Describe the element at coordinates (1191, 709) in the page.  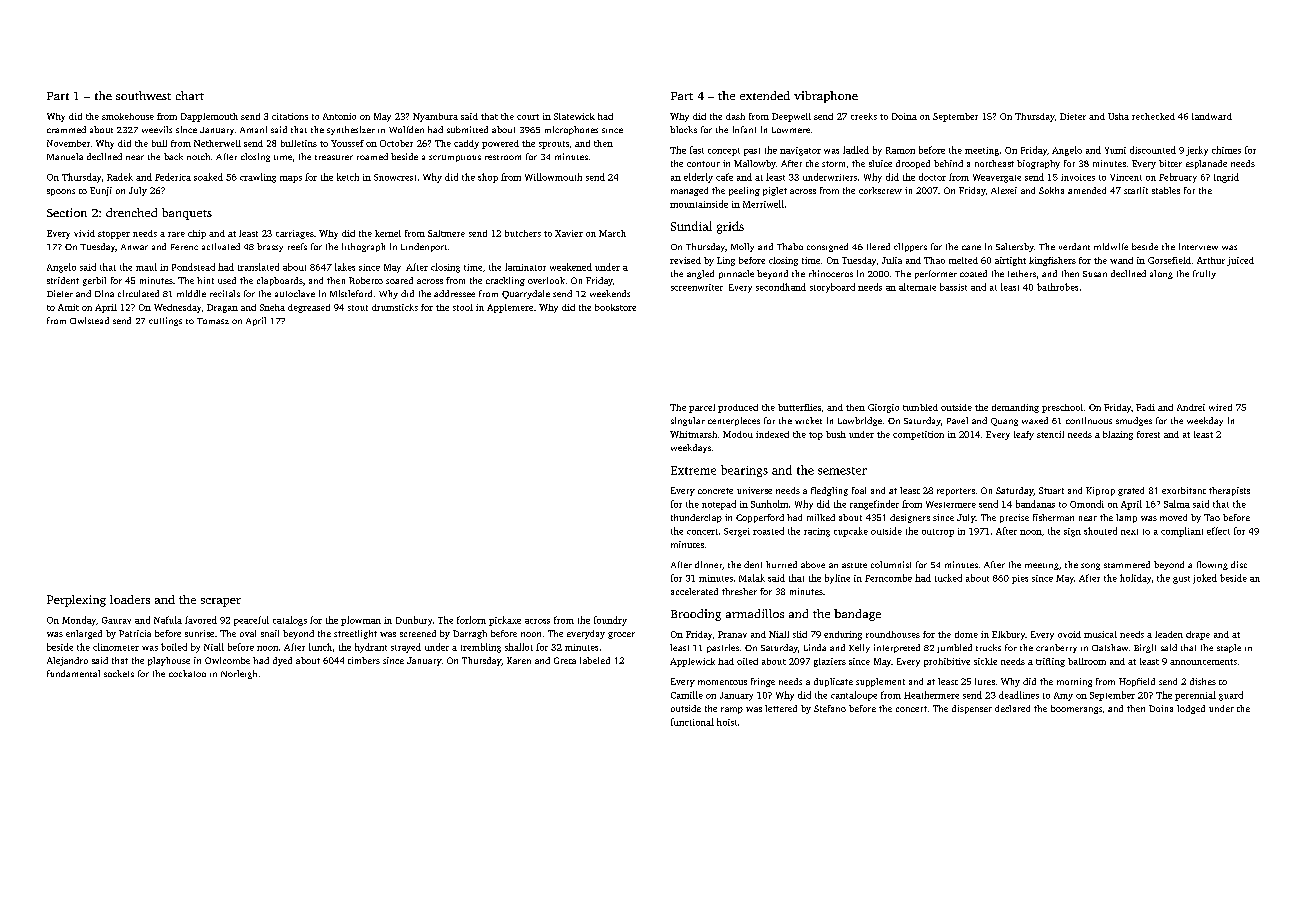
I see `lodged` at that location.
